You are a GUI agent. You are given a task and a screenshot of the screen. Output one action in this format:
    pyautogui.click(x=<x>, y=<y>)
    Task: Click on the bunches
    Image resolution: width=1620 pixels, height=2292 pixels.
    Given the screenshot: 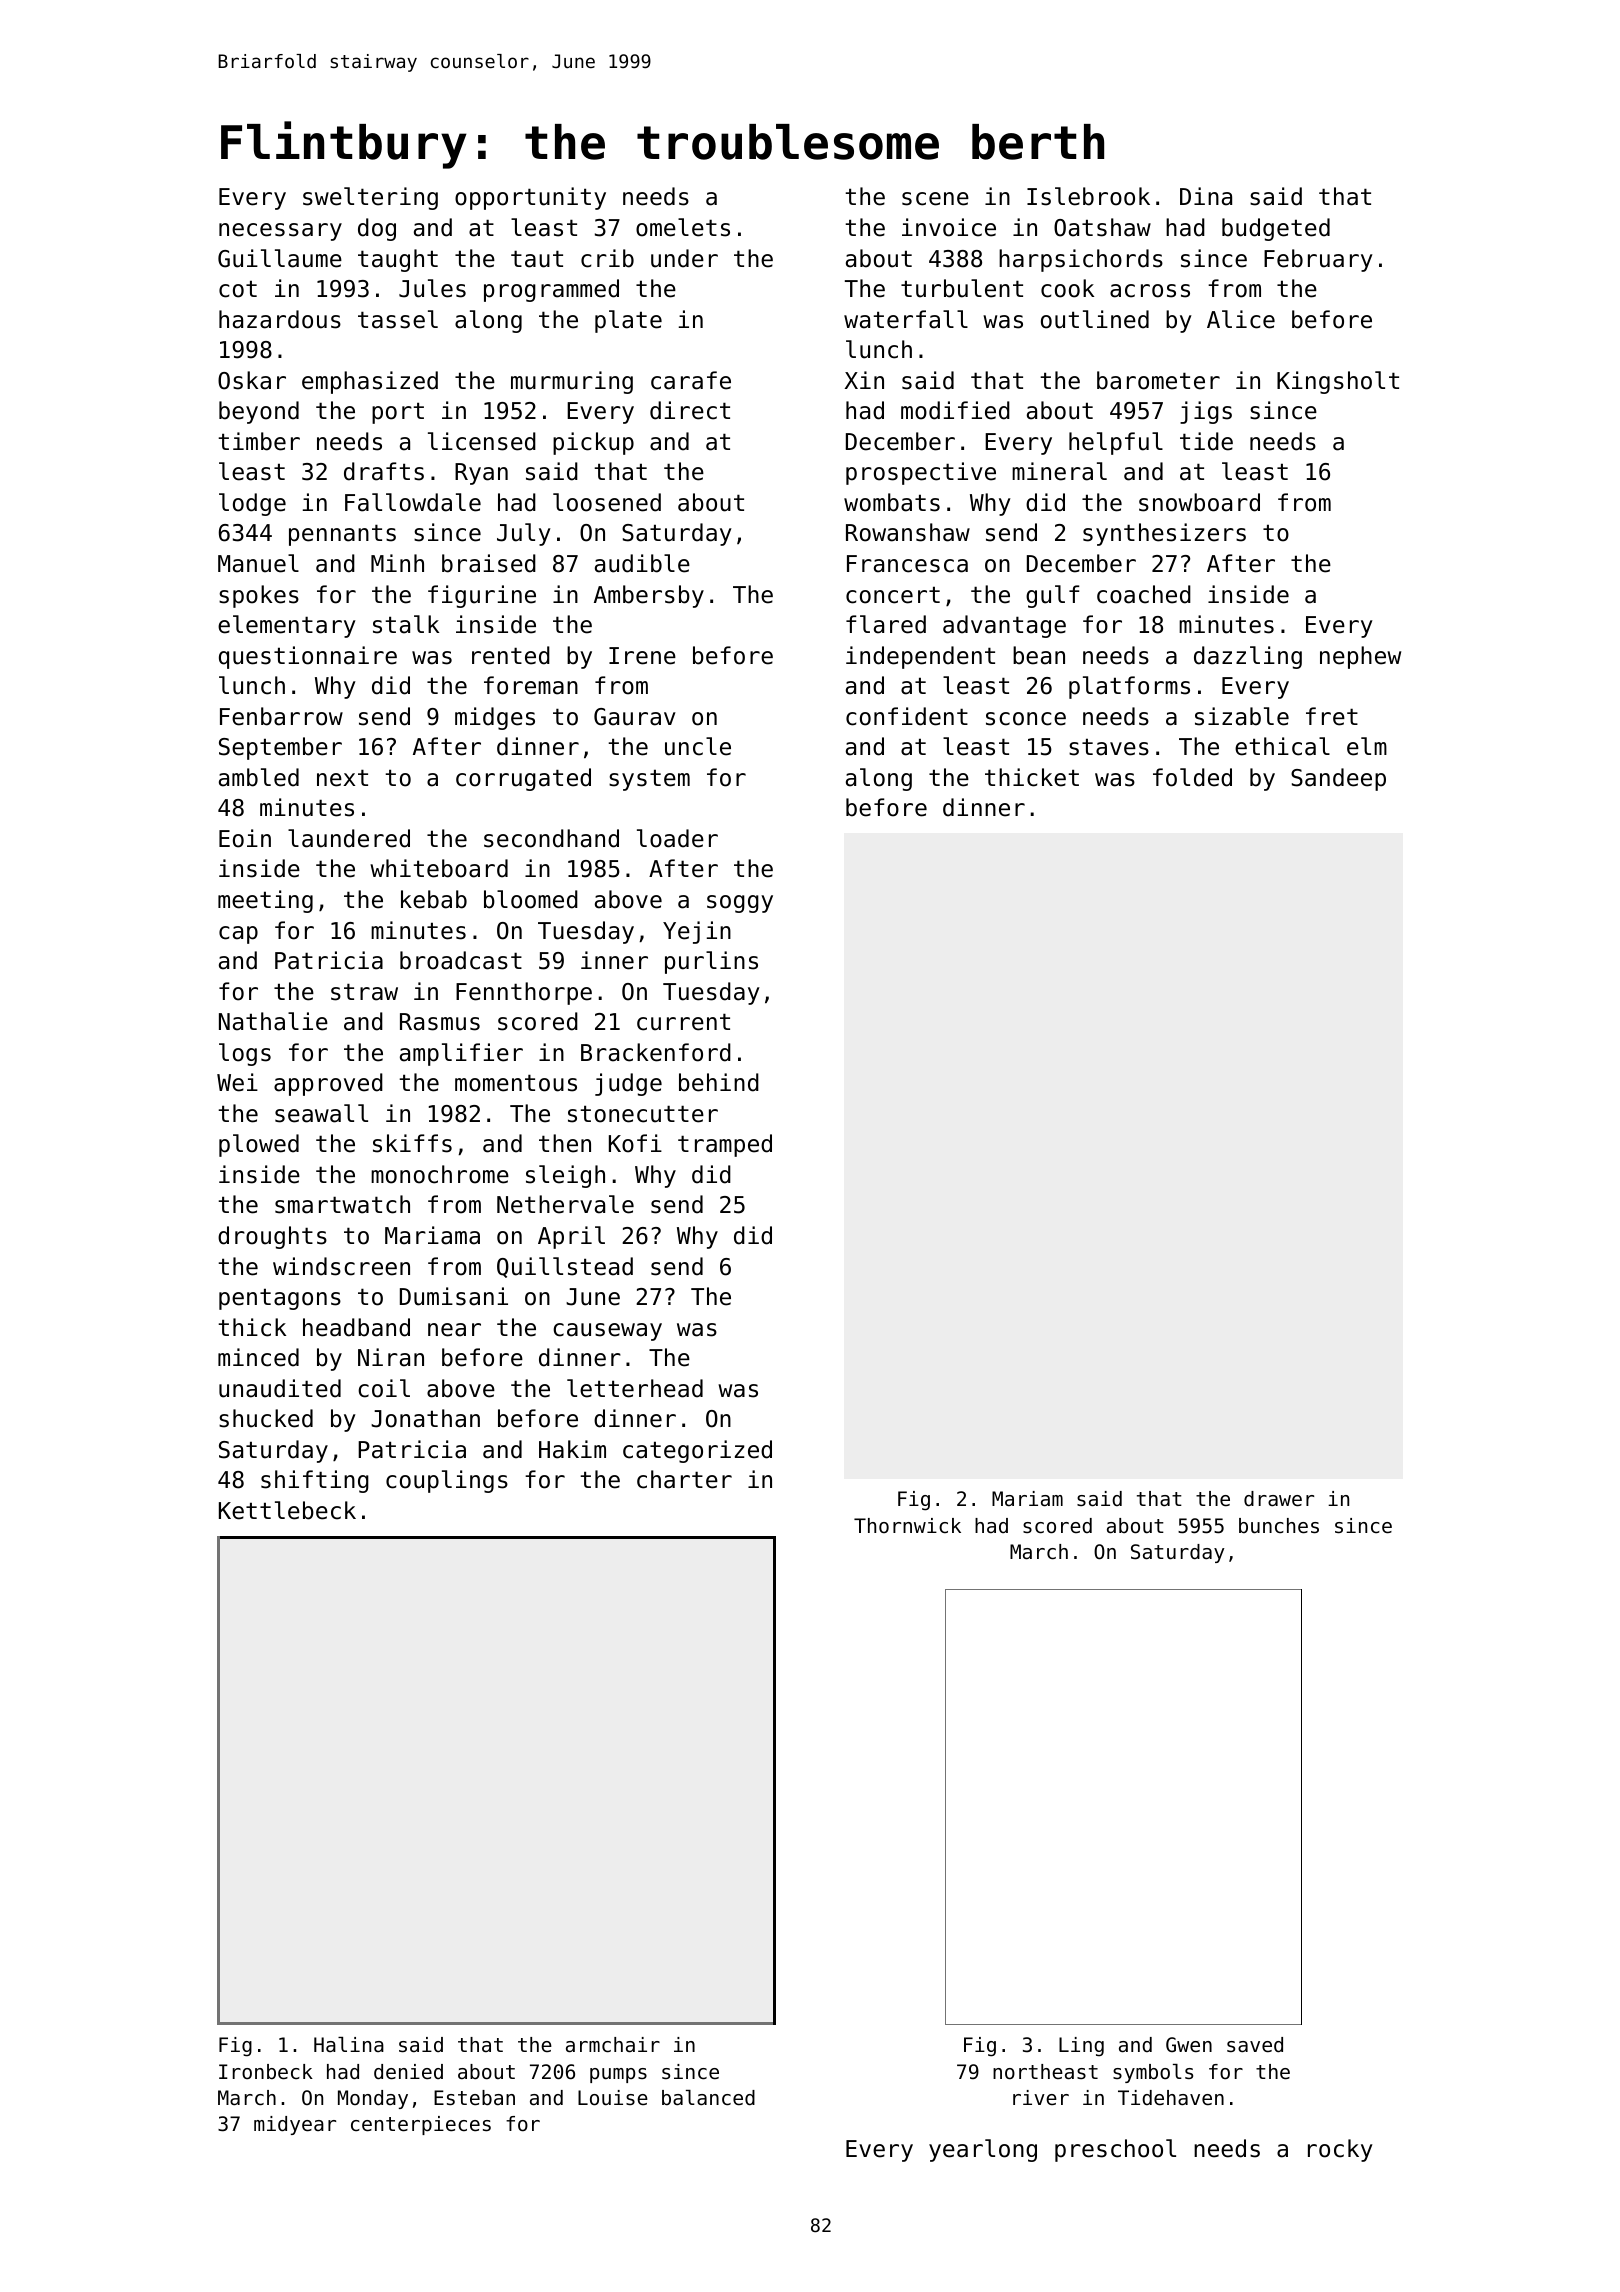 What is the action you would take?
    pyautogui.click(x=1279, y=1526)
